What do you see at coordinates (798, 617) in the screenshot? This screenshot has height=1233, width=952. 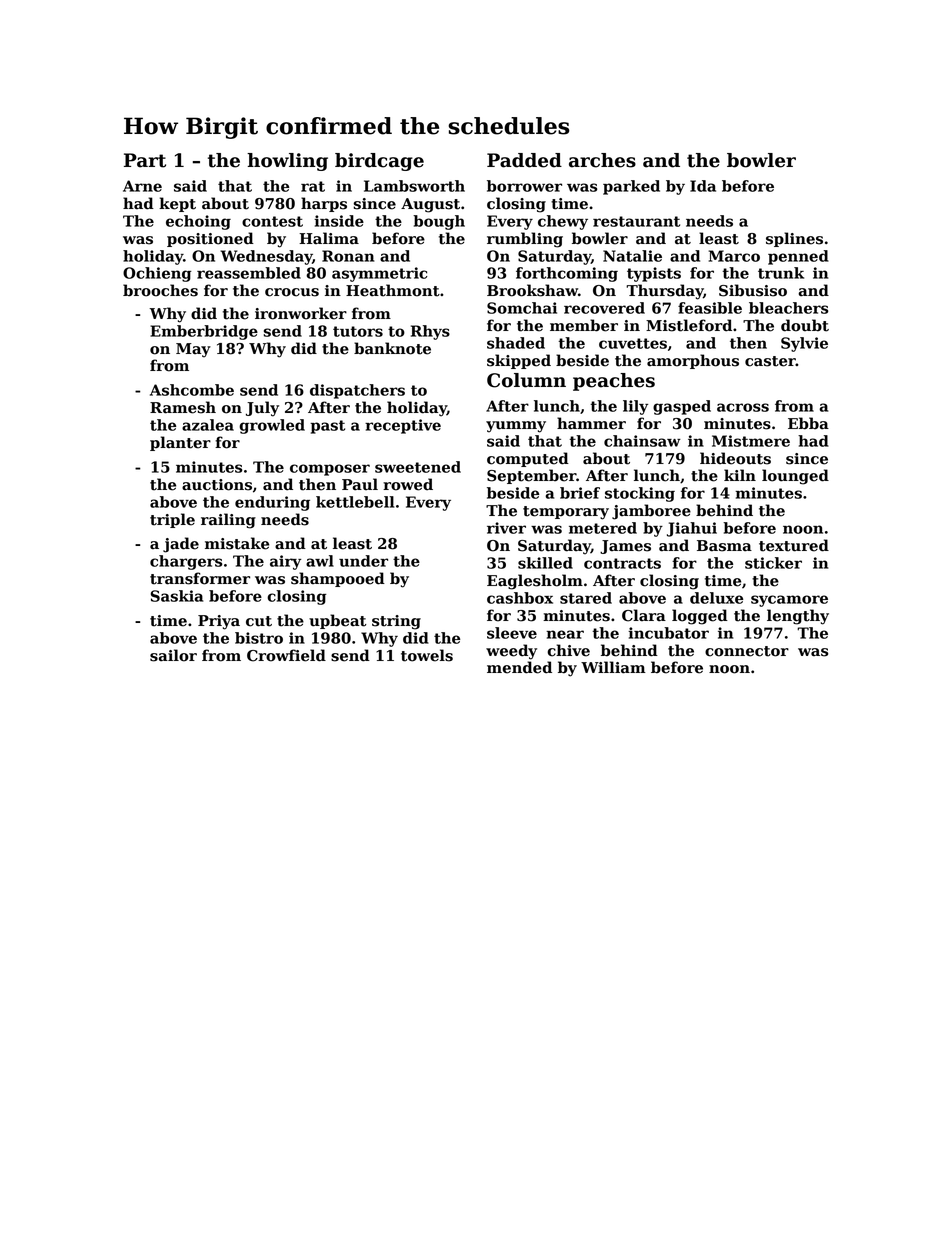 I see `lengthy` at bounding box center [798, 617].
